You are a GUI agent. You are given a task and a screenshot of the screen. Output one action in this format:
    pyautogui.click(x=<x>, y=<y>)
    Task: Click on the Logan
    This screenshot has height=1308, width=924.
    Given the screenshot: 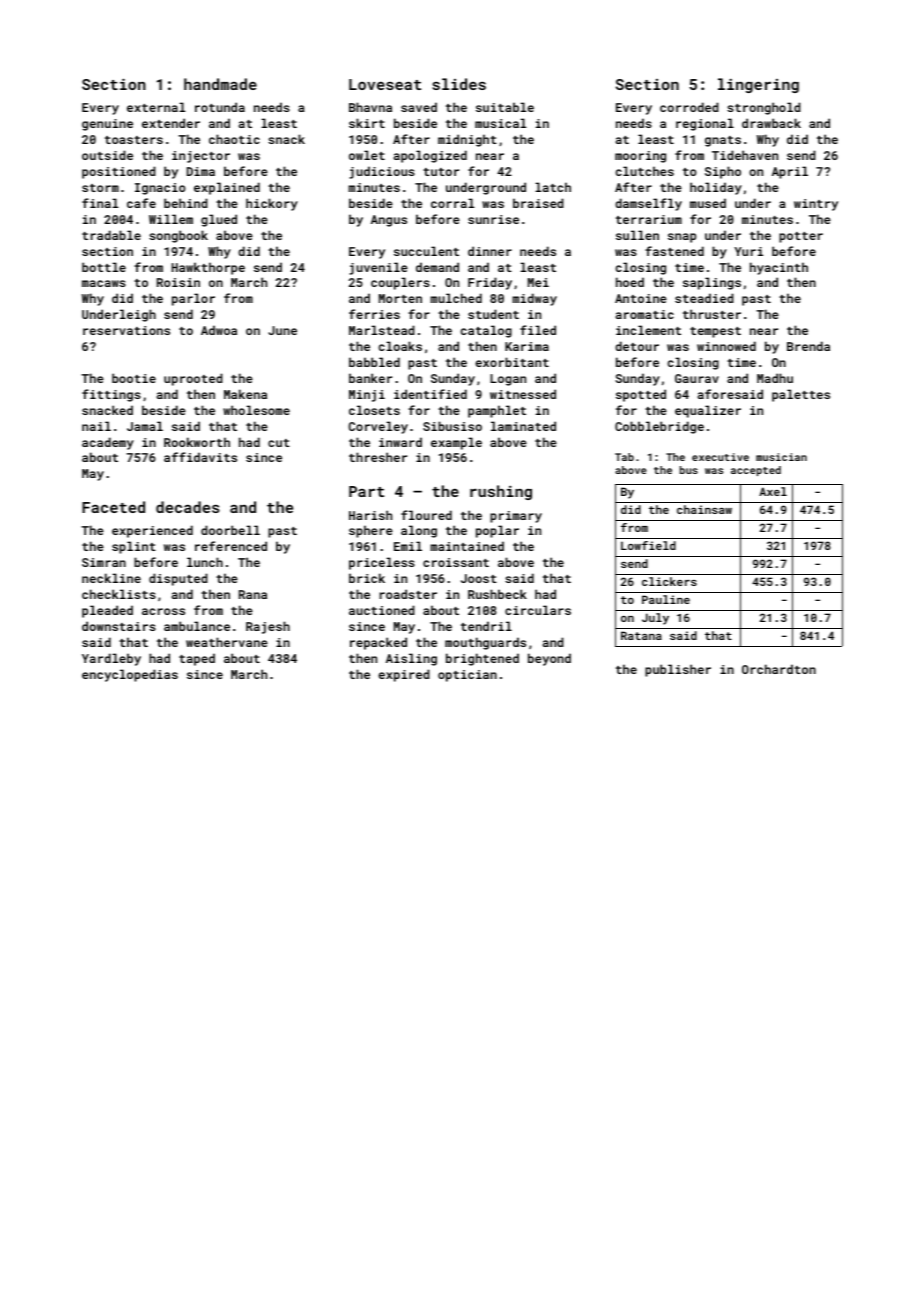 What is the action you would take?
    pyautogui.click(x=508, y=380)
